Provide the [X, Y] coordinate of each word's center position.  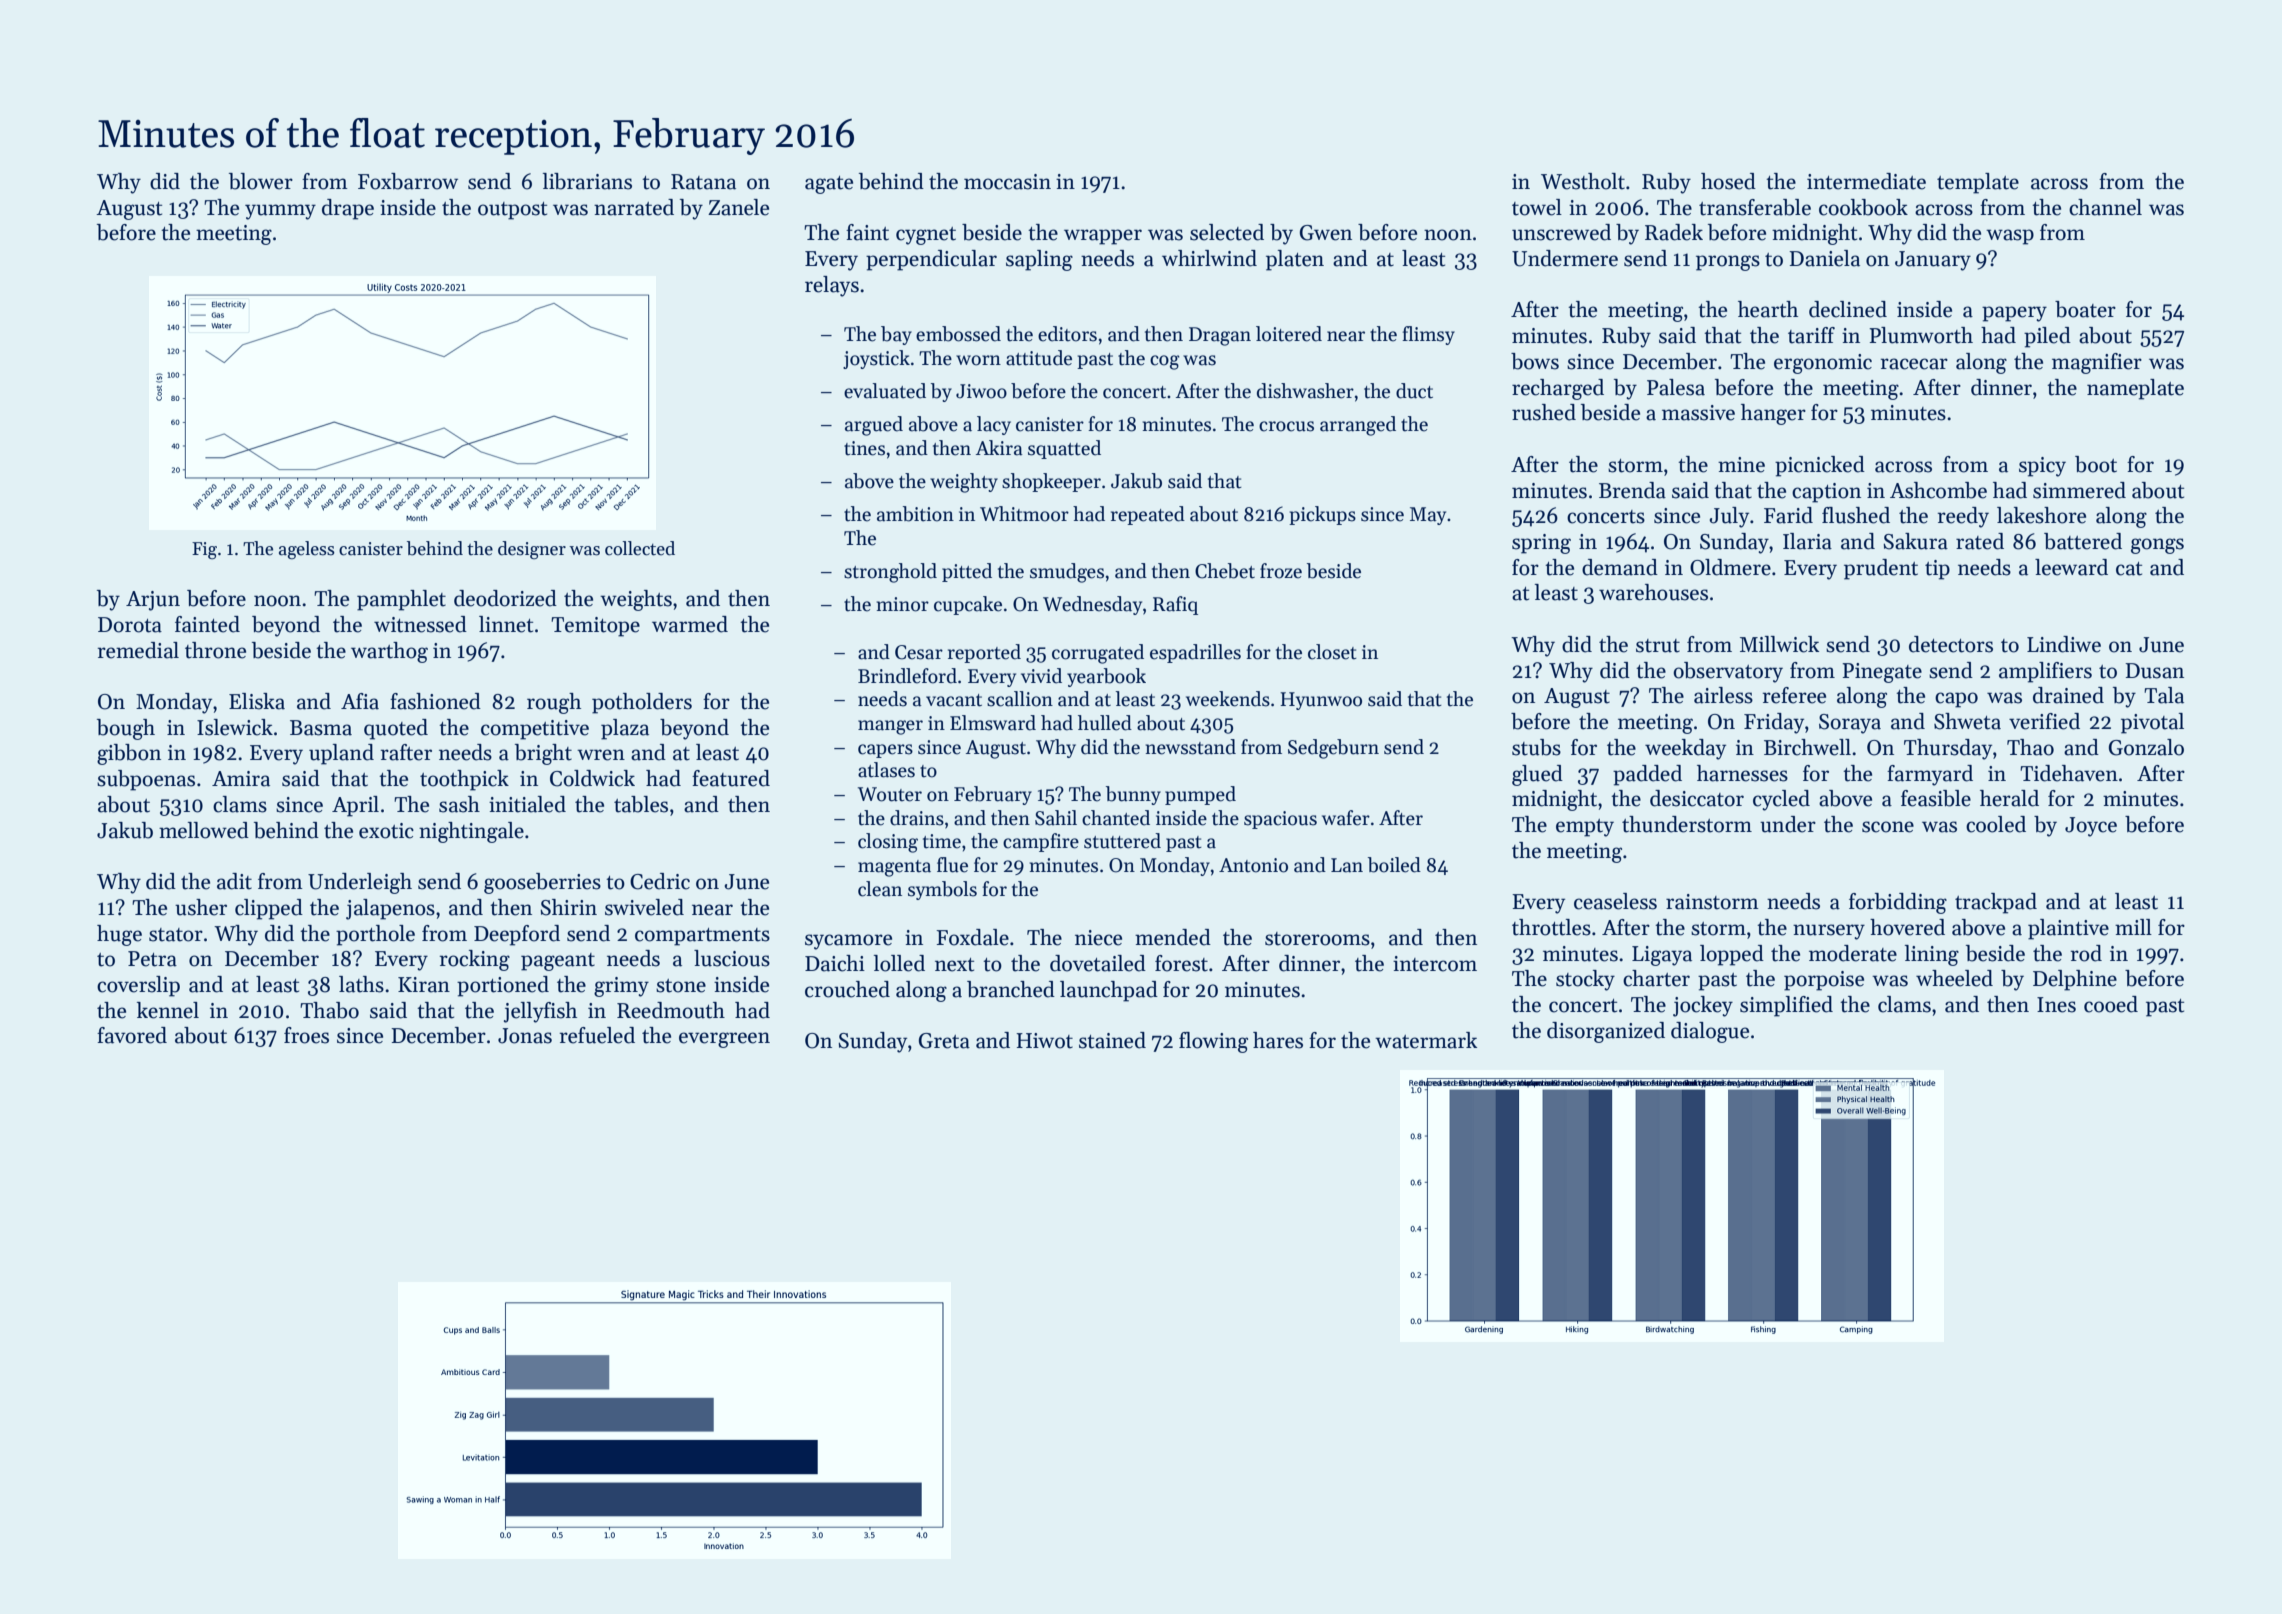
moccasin [1007, 182]
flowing [1213, 1042]
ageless [307, 550]
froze [1281, 571]
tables [641, 804]
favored [132, 1035]
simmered [2079, 490]
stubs [1536, 747]
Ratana [703, 182]
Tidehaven [2069, 773]
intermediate [1866, 181]
